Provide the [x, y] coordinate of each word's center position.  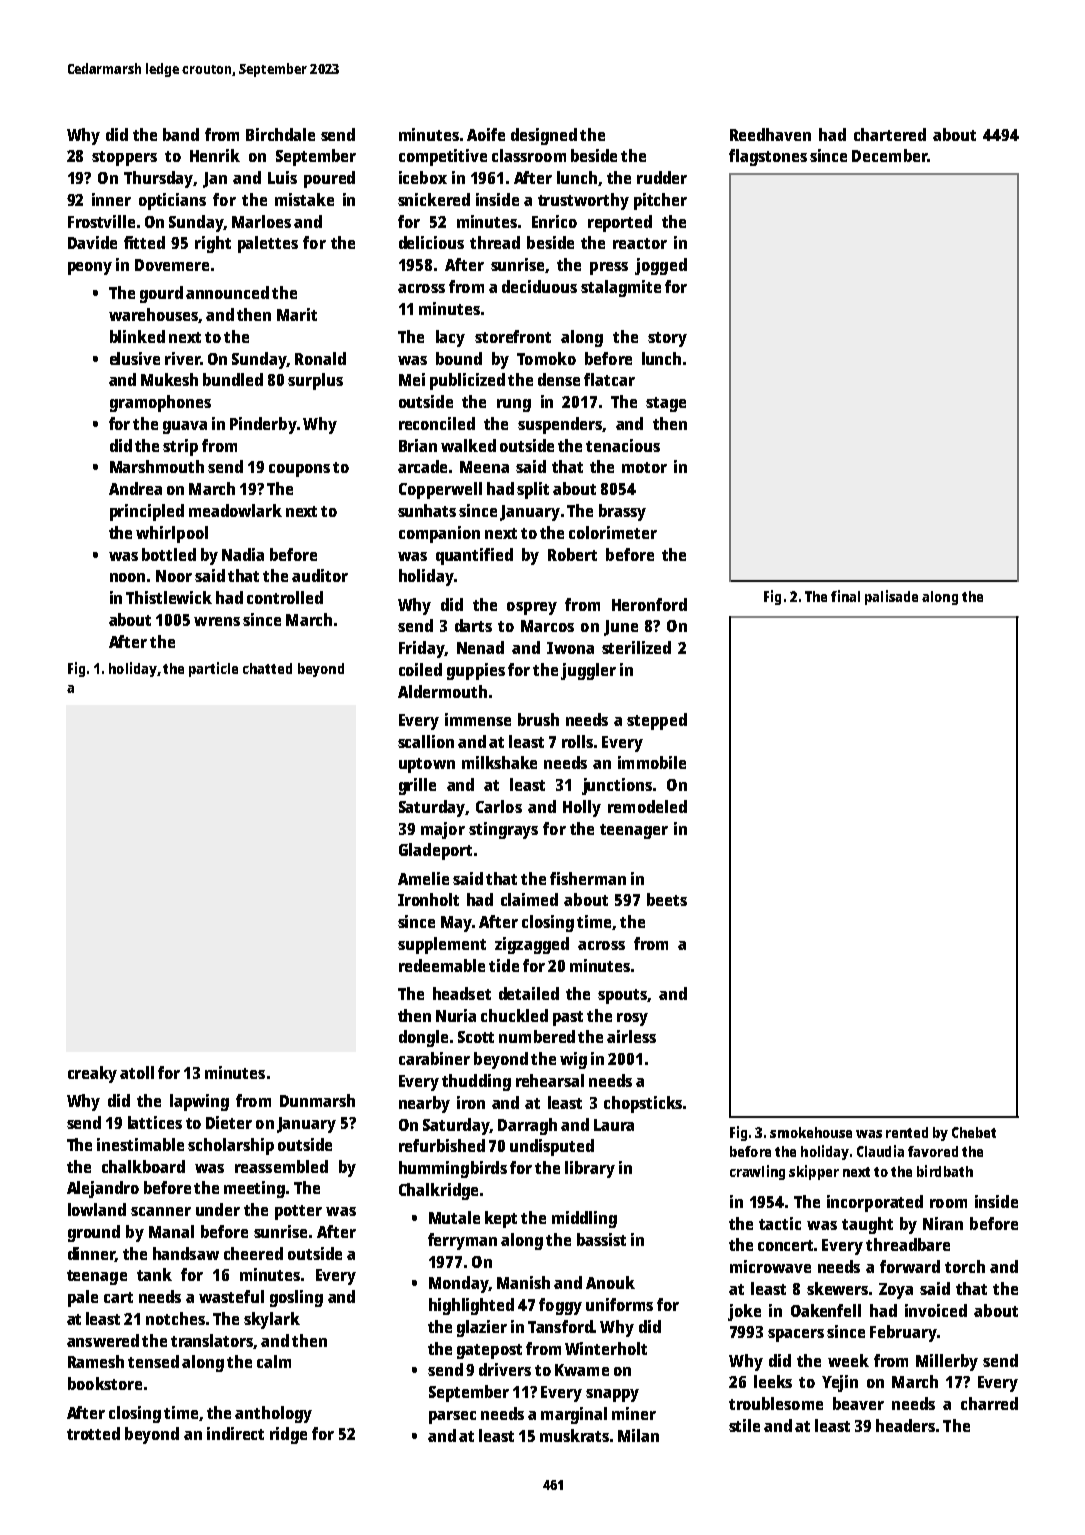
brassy [622, 512]
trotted [93, 1433]
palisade [891, 597]
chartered [890, 134]
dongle [423, 1038]
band [181, 134]
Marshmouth [157, 466]
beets [667, 899]
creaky [92, 1074]
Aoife [486, 134]
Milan [638, 1435]
